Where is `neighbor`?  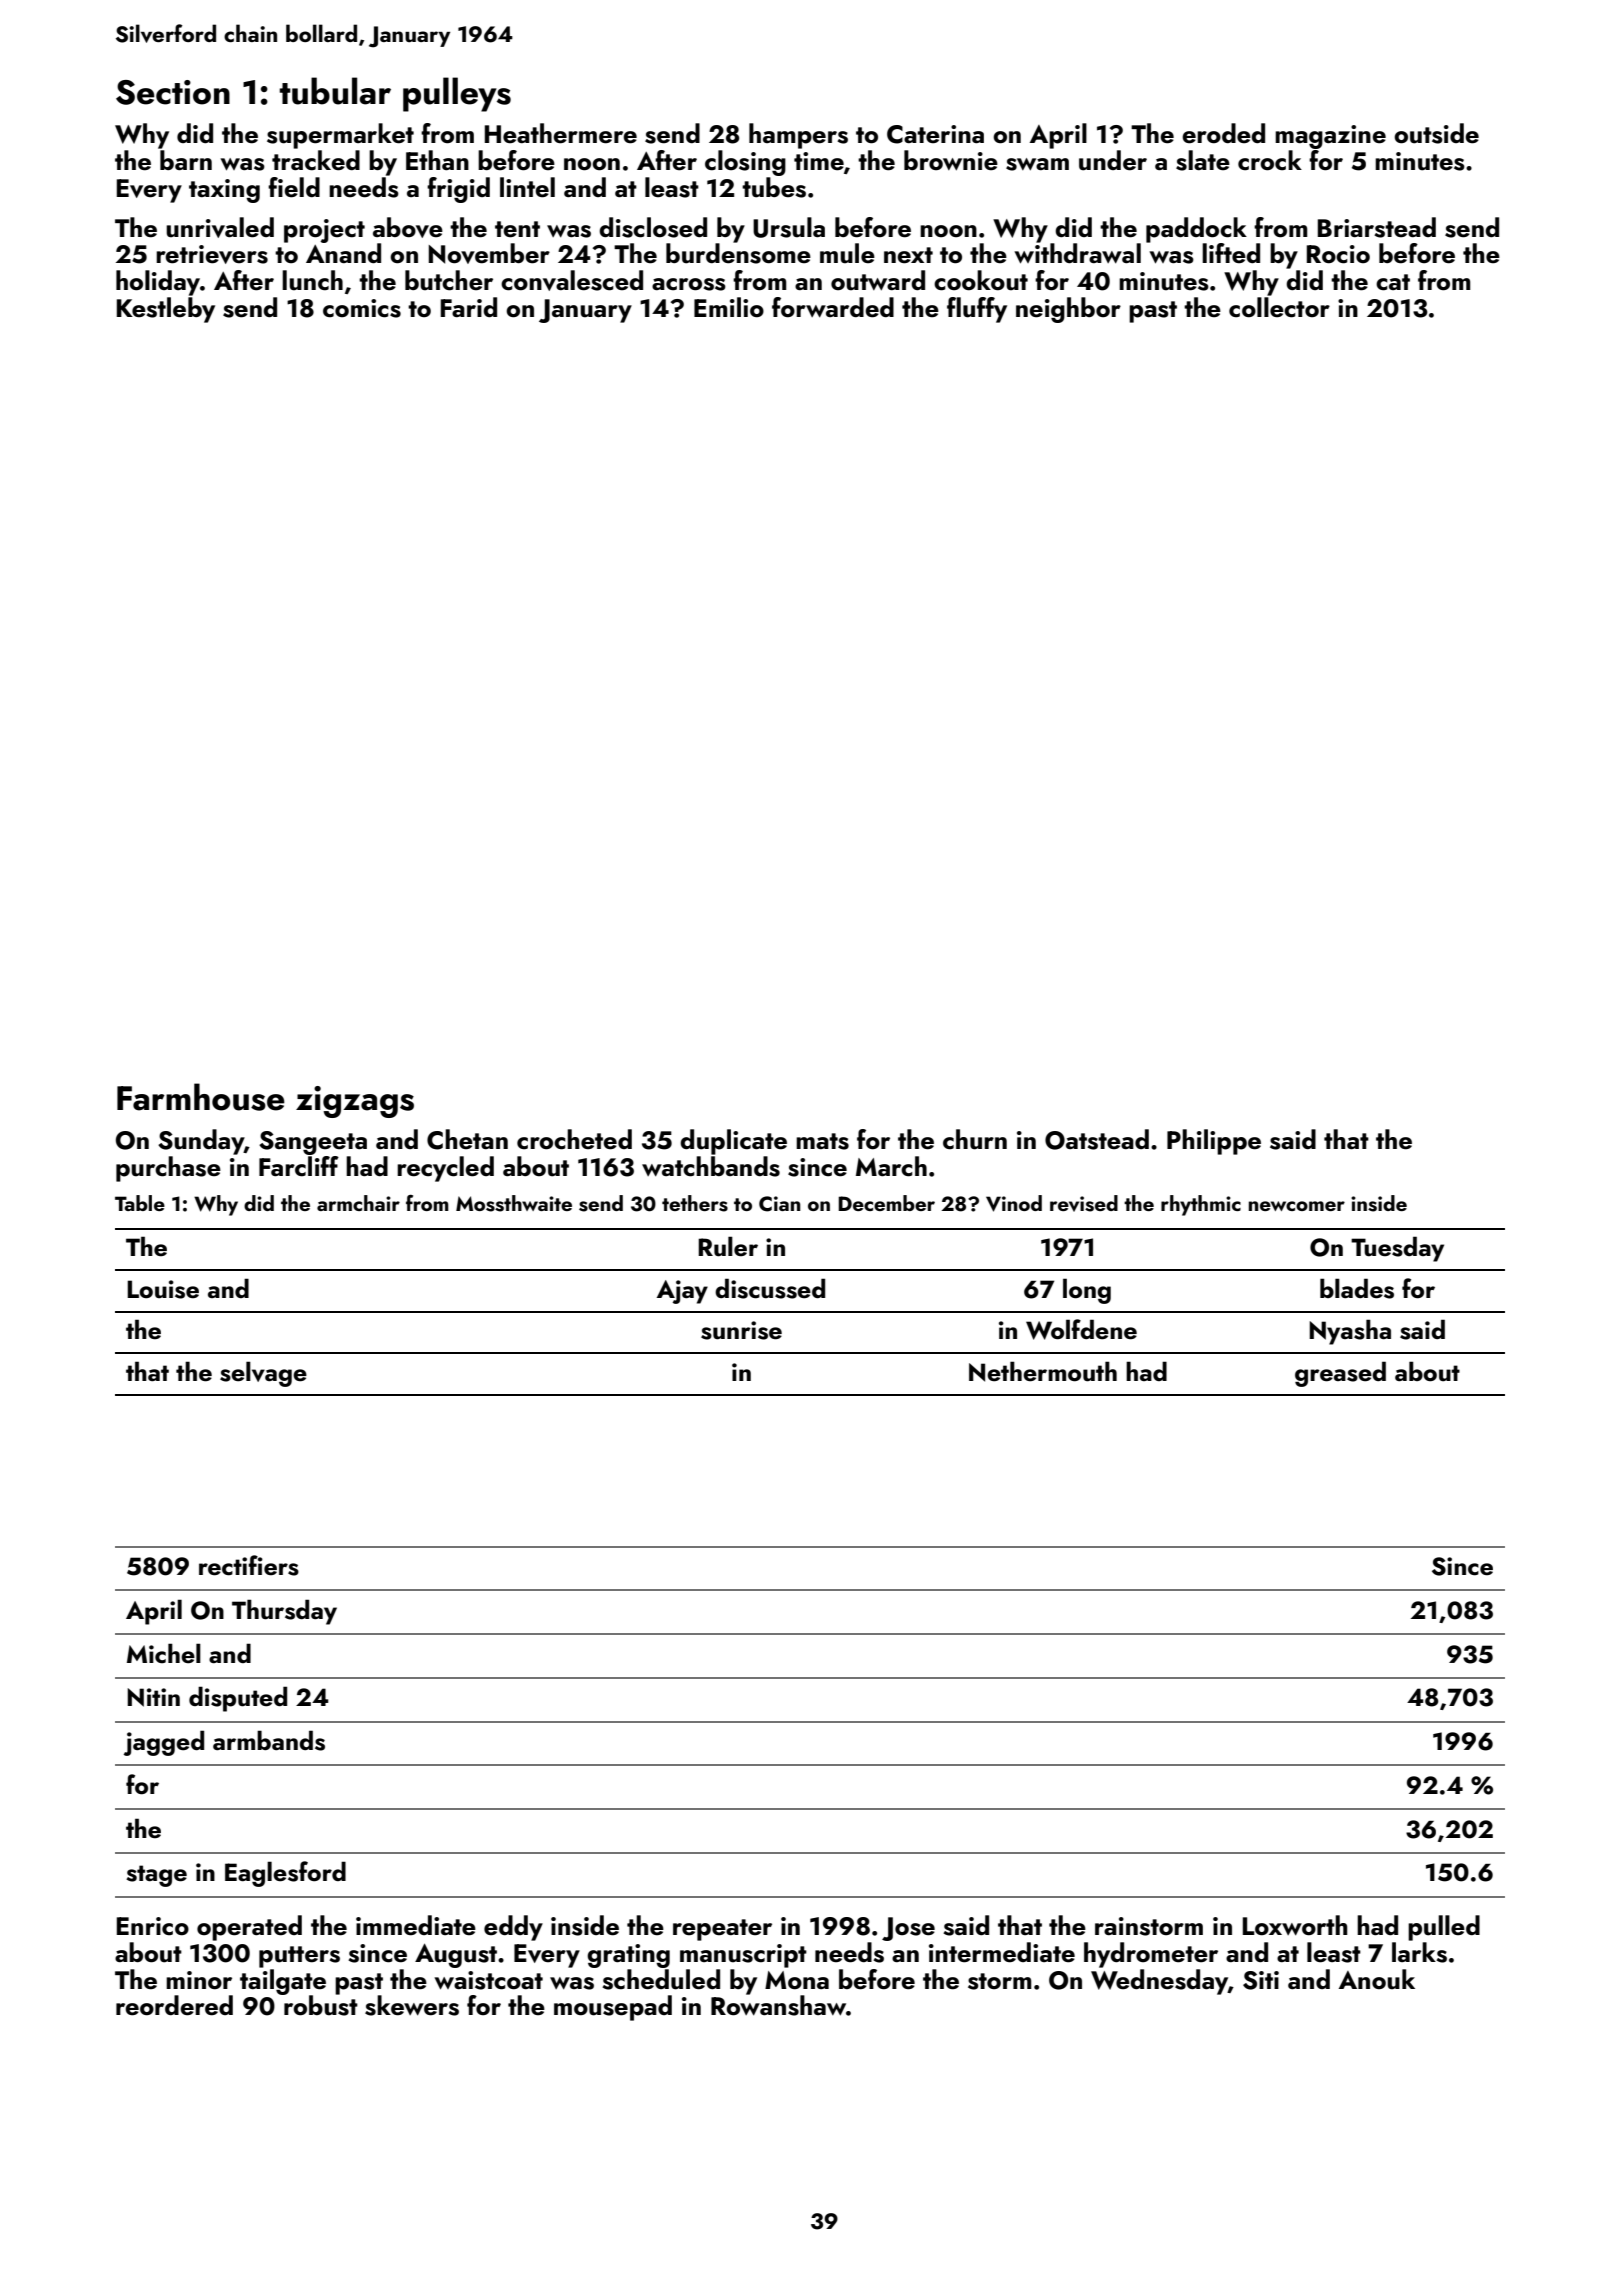
neighbor is located at coordinates (1068, 310).
